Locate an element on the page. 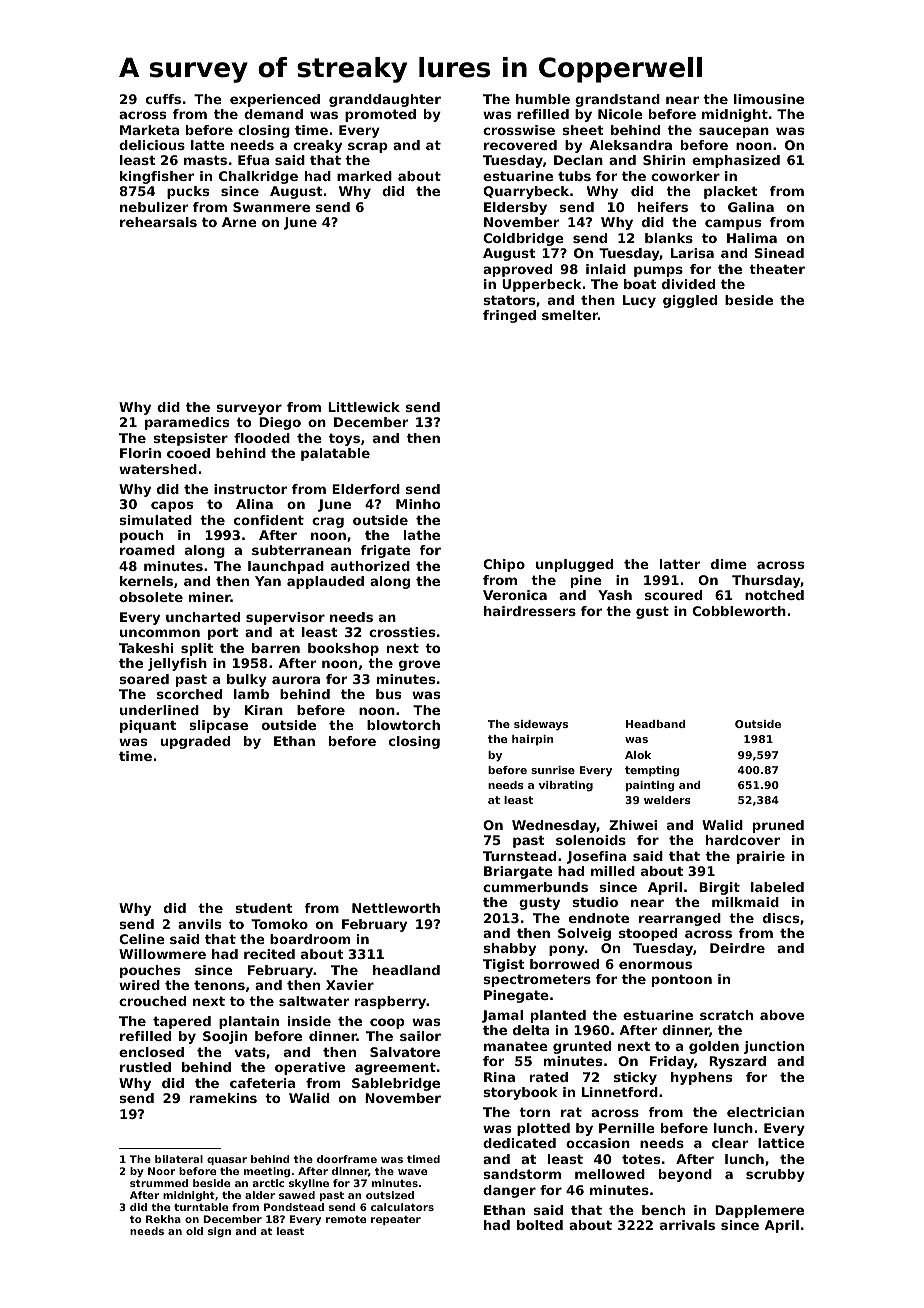 The height and width of the page is (1308, 924). frigate is located at coordinates (385, 551).
